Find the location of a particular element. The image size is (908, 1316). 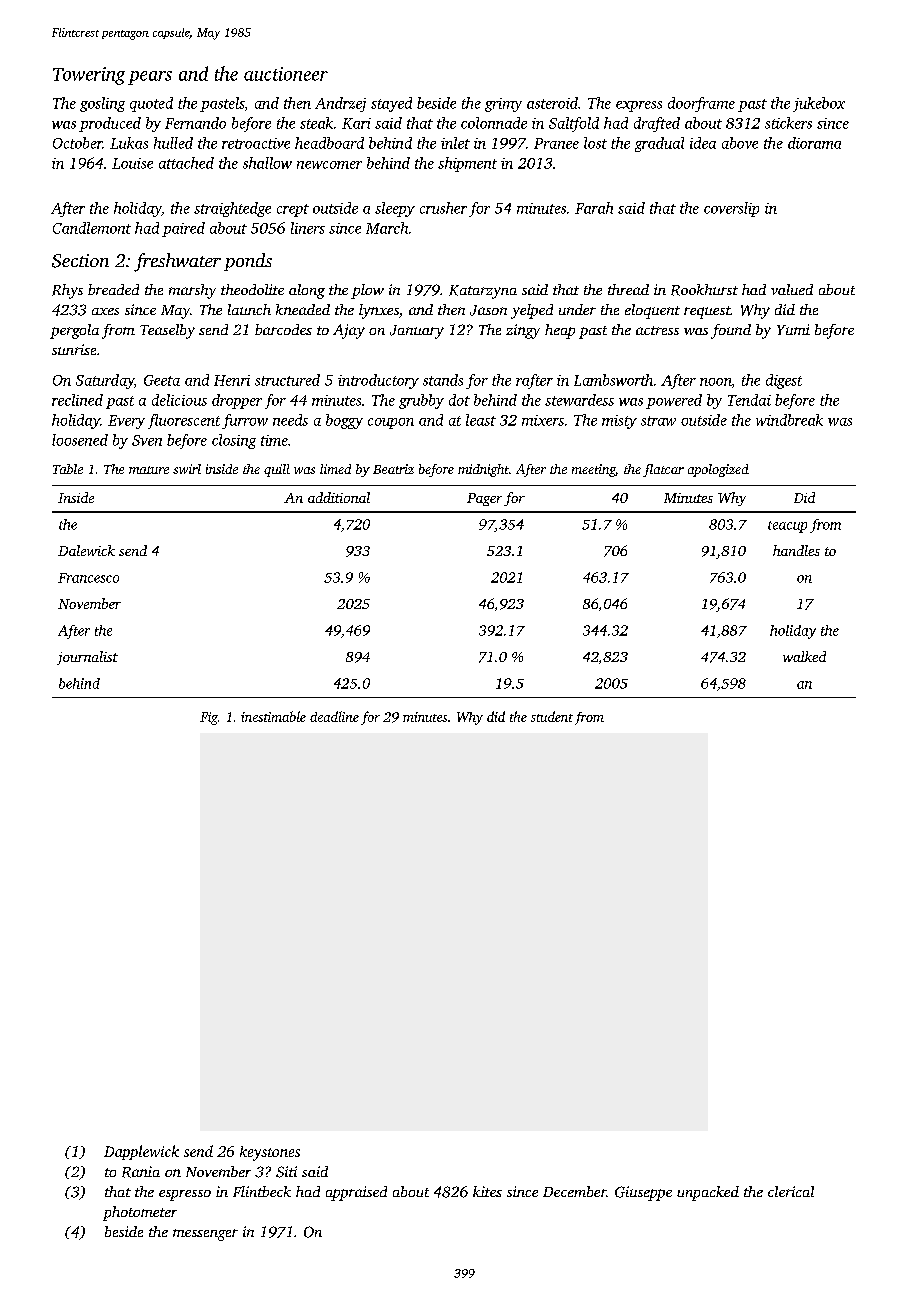

grimy is located at coordinates (503, 105).
